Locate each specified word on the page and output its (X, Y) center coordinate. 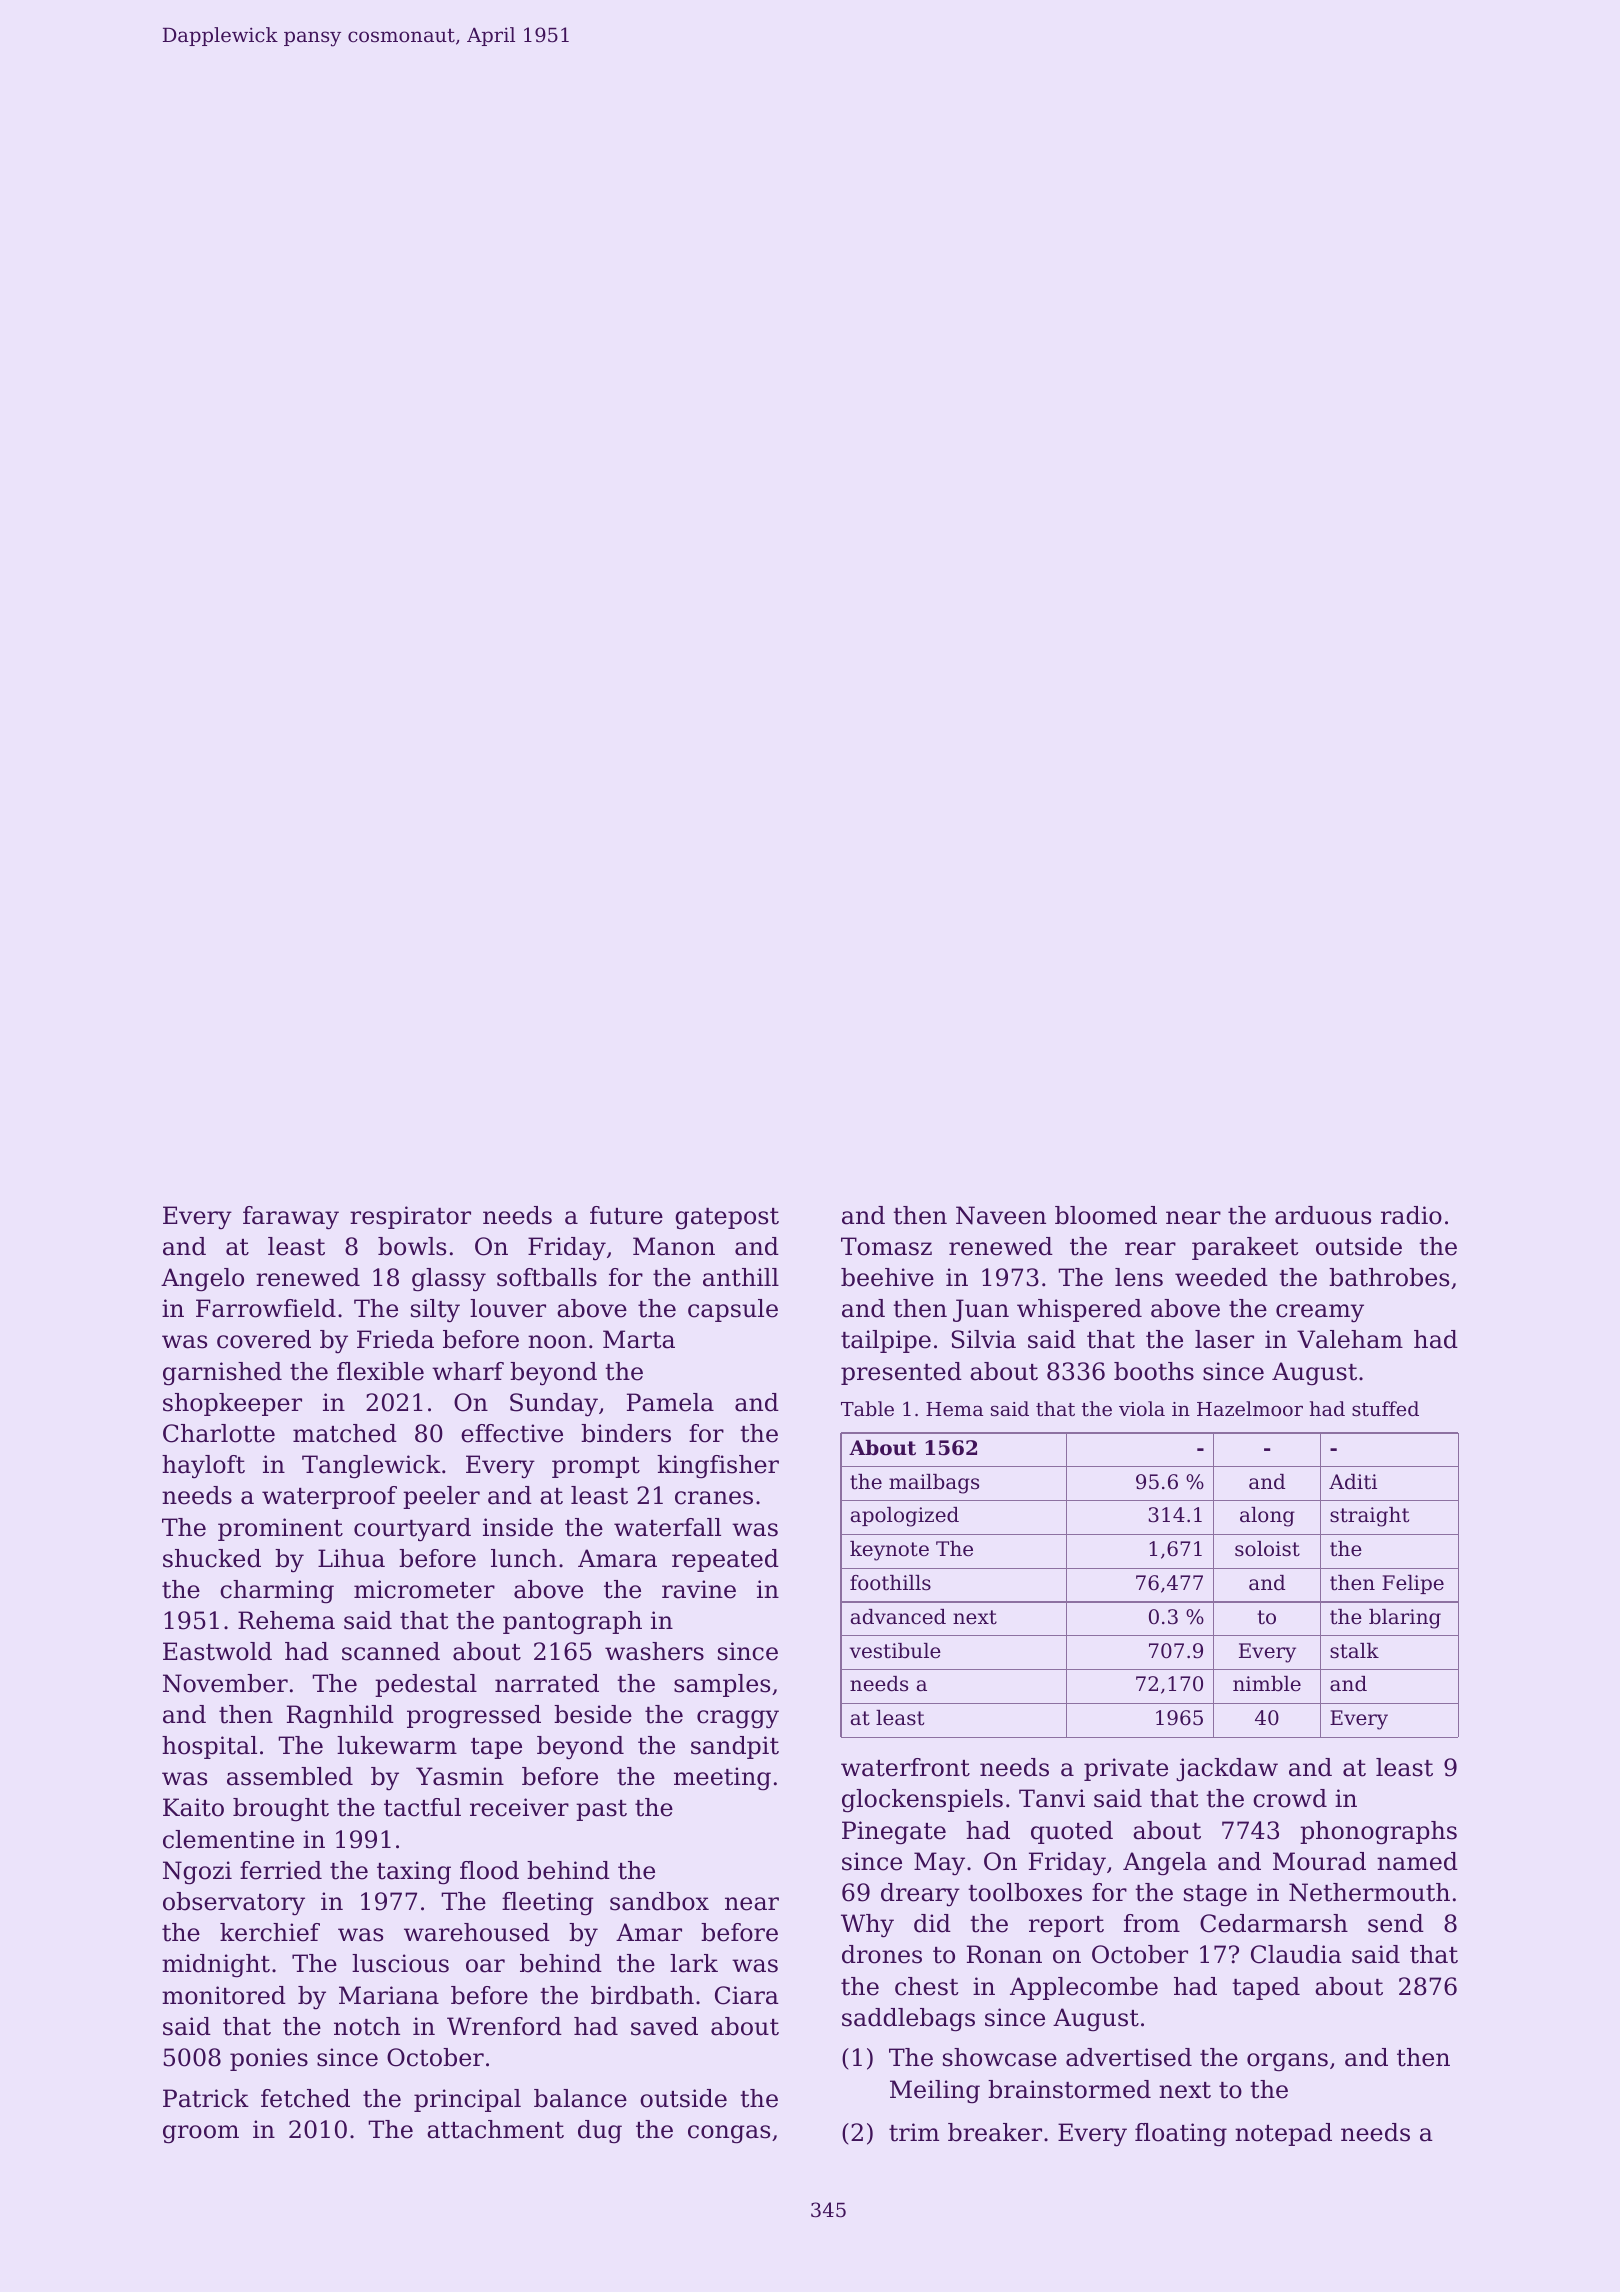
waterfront (905, 1767)
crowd (1290, 1798)
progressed (474, 1717)
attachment (495, 2129)
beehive (887, 1277)
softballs (547, 1277)
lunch (524, 1558)
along (1267, 1517)
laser (1224, 1339)
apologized (905, 1517)
